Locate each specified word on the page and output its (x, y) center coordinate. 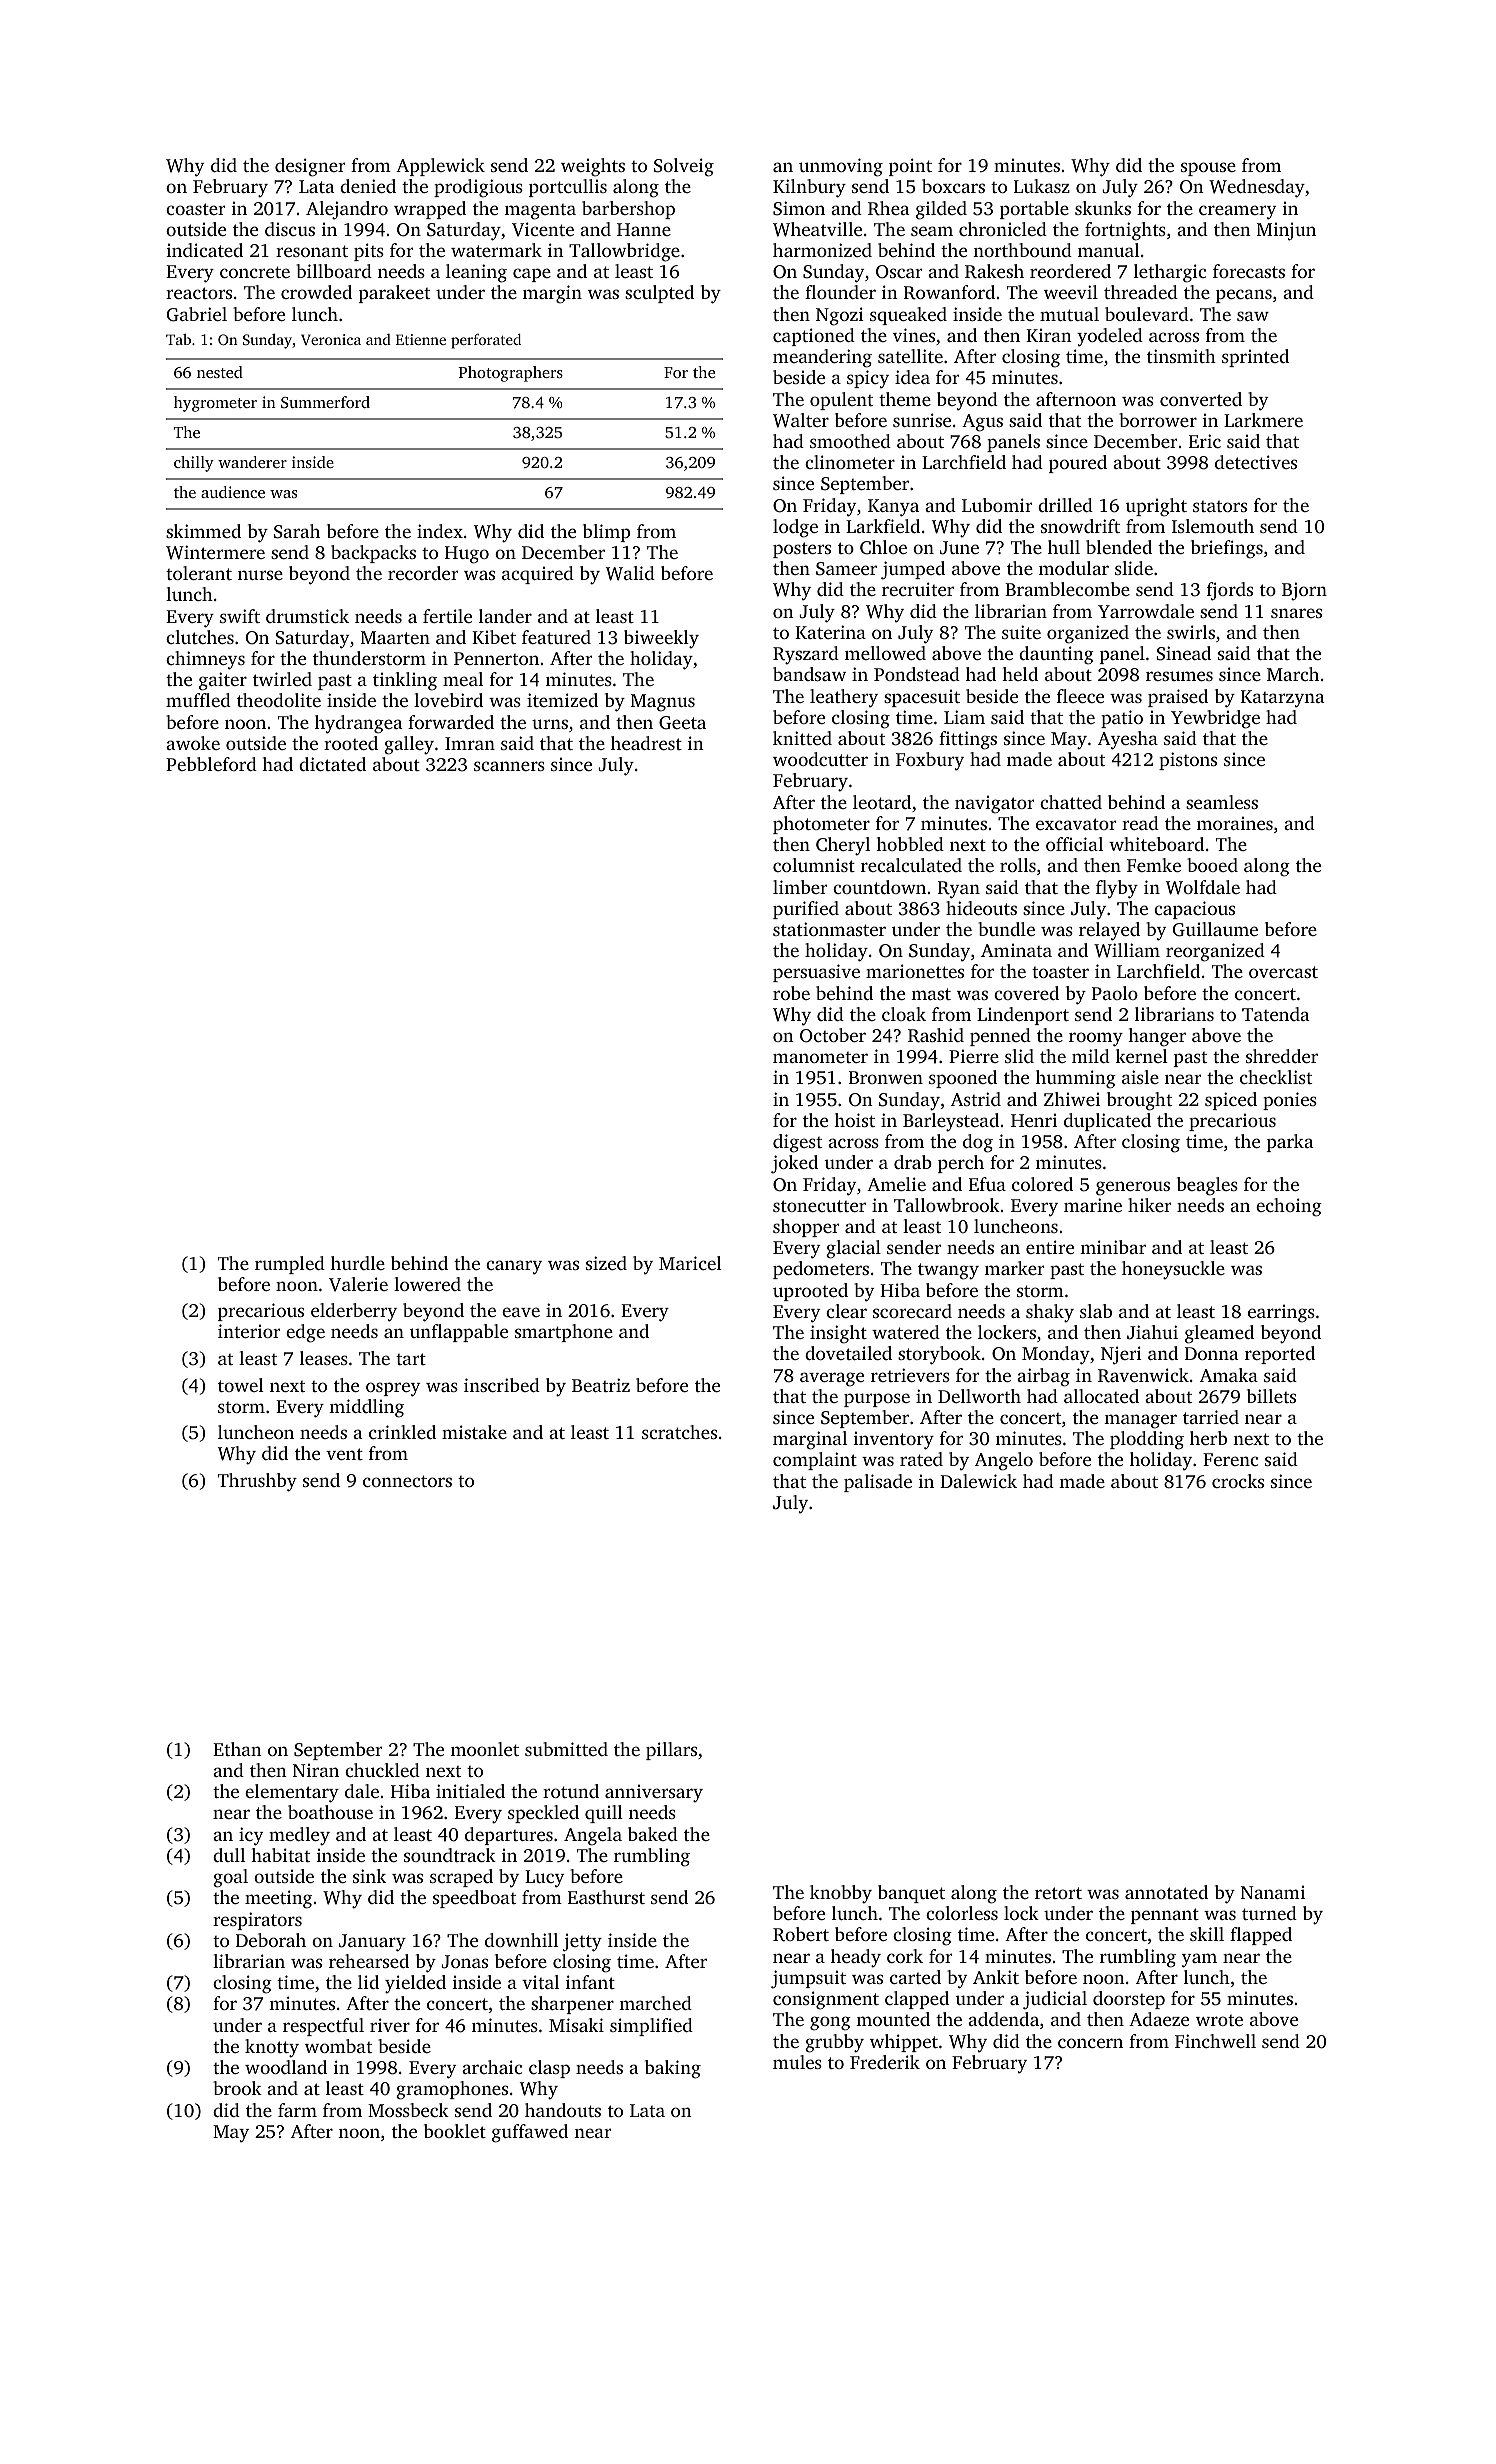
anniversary (654, 1793)
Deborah (271, 1940)
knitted (802, 738)
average (832, 1379)
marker (1014, 1268)
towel (241, 1385)
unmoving (841, 167)
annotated (1166, 1892)
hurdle (358, 1263)
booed (1212, 865)
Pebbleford (211, 764)
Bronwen (886, 1077)
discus (290, 229)
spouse (1208, 169)
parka (1290, 1143)
